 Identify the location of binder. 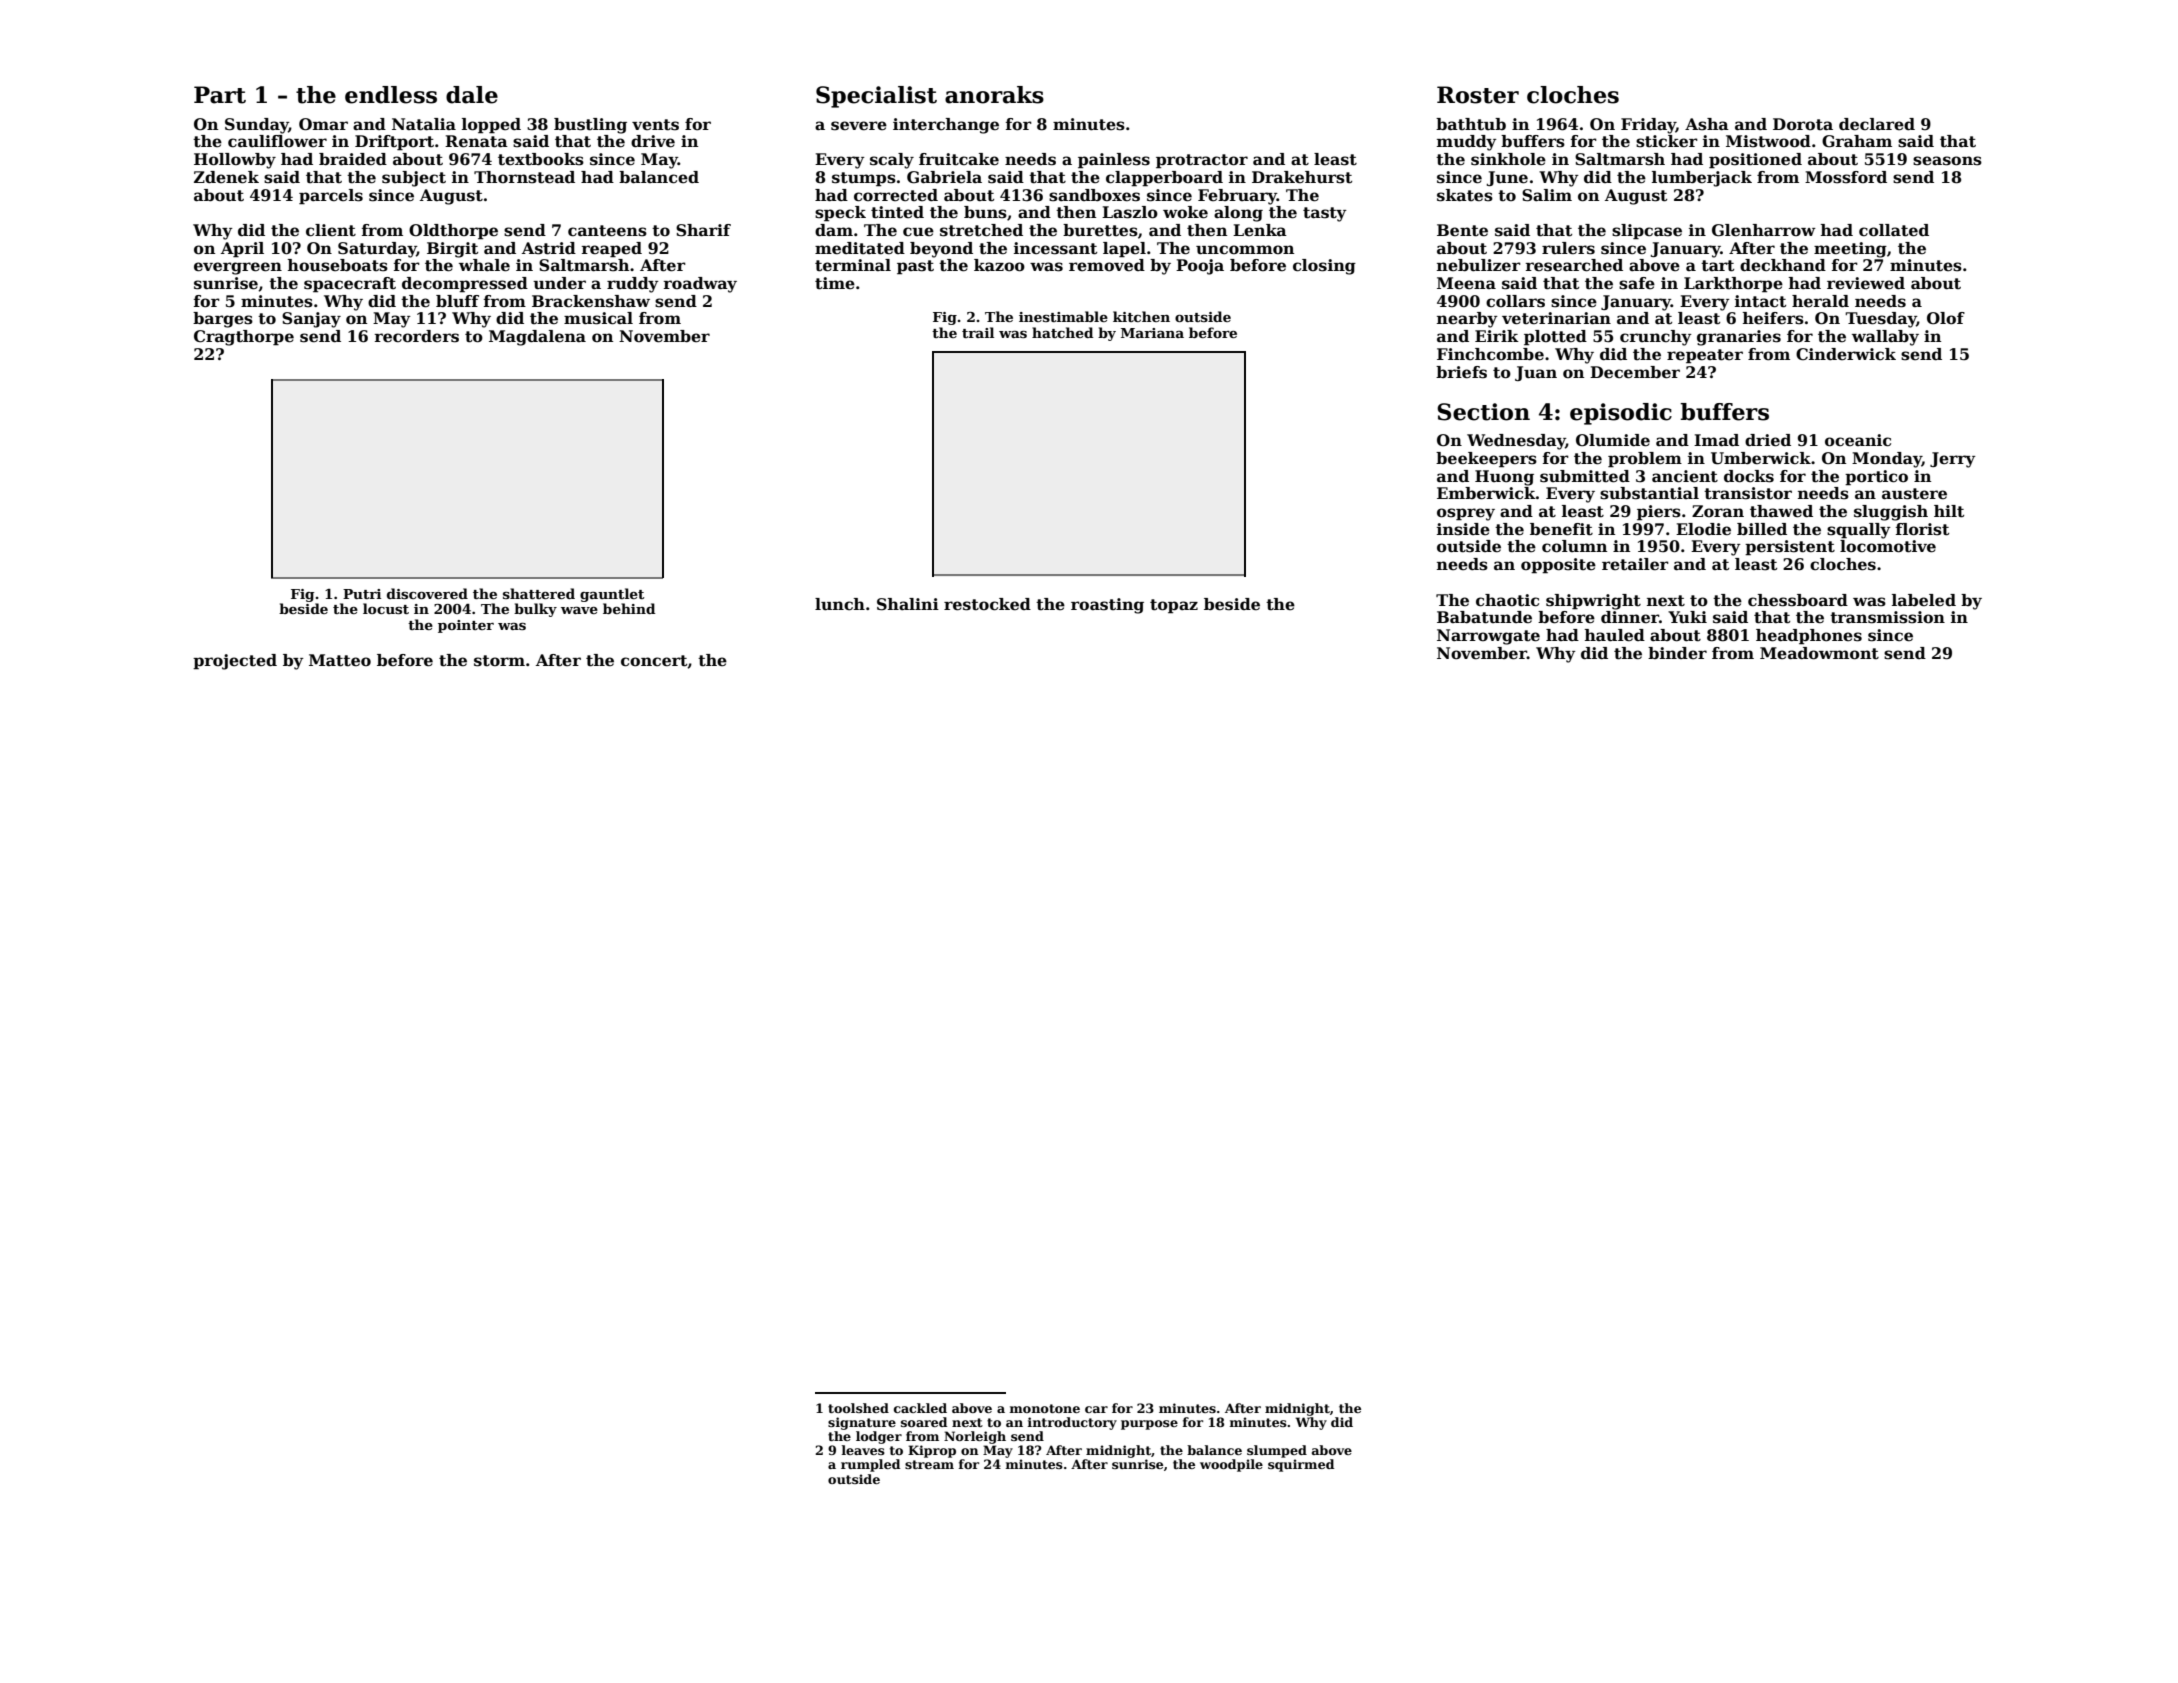
(1677, 653).
